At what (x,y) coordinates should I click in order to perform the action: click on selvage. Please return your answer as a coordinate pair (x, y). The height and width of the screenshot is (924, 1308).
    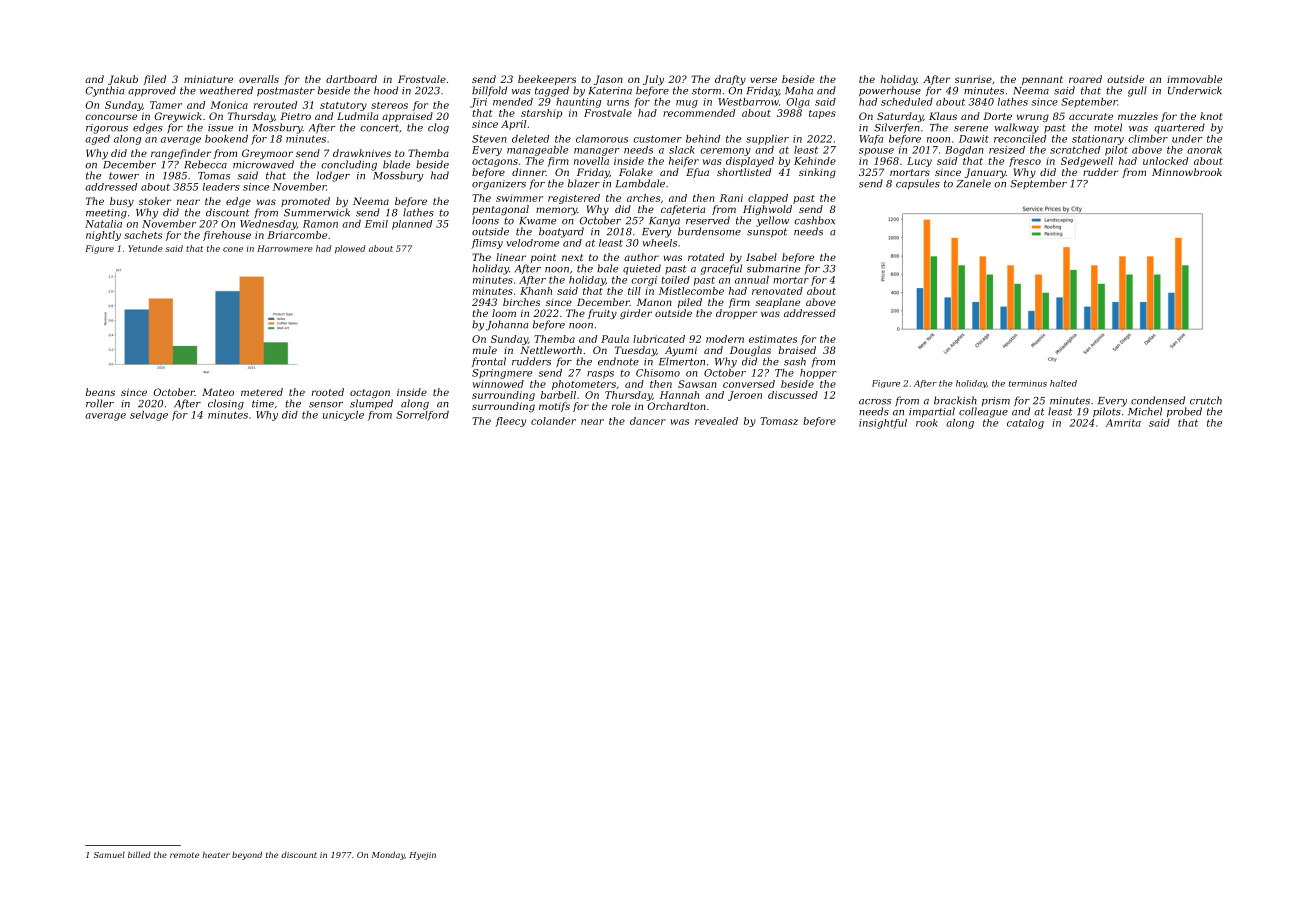
    Looking at the image, I should click on (149, 416).
